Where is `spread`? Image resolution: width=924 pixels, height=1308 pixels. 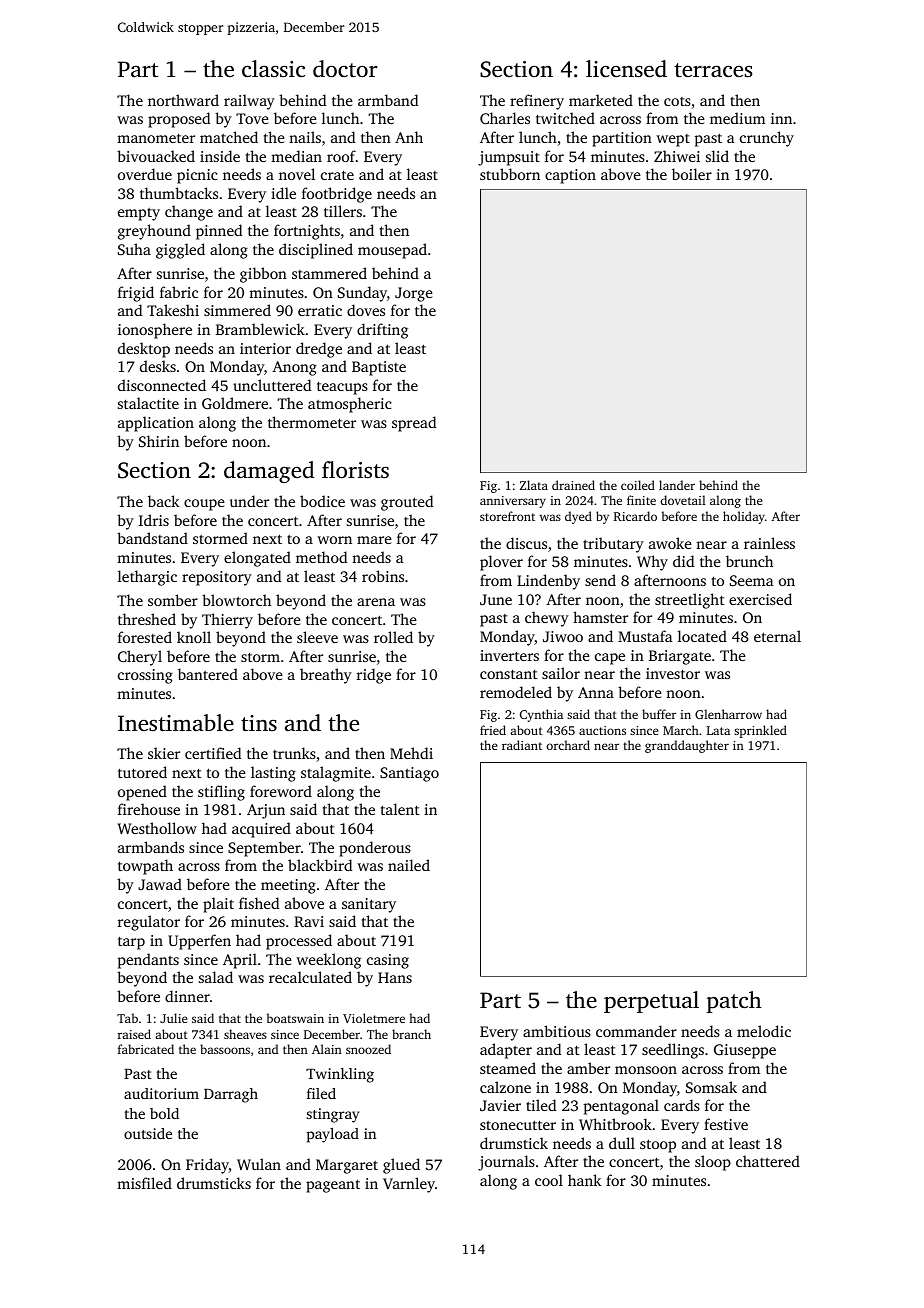 spread is located at coordinates (414, 424).
